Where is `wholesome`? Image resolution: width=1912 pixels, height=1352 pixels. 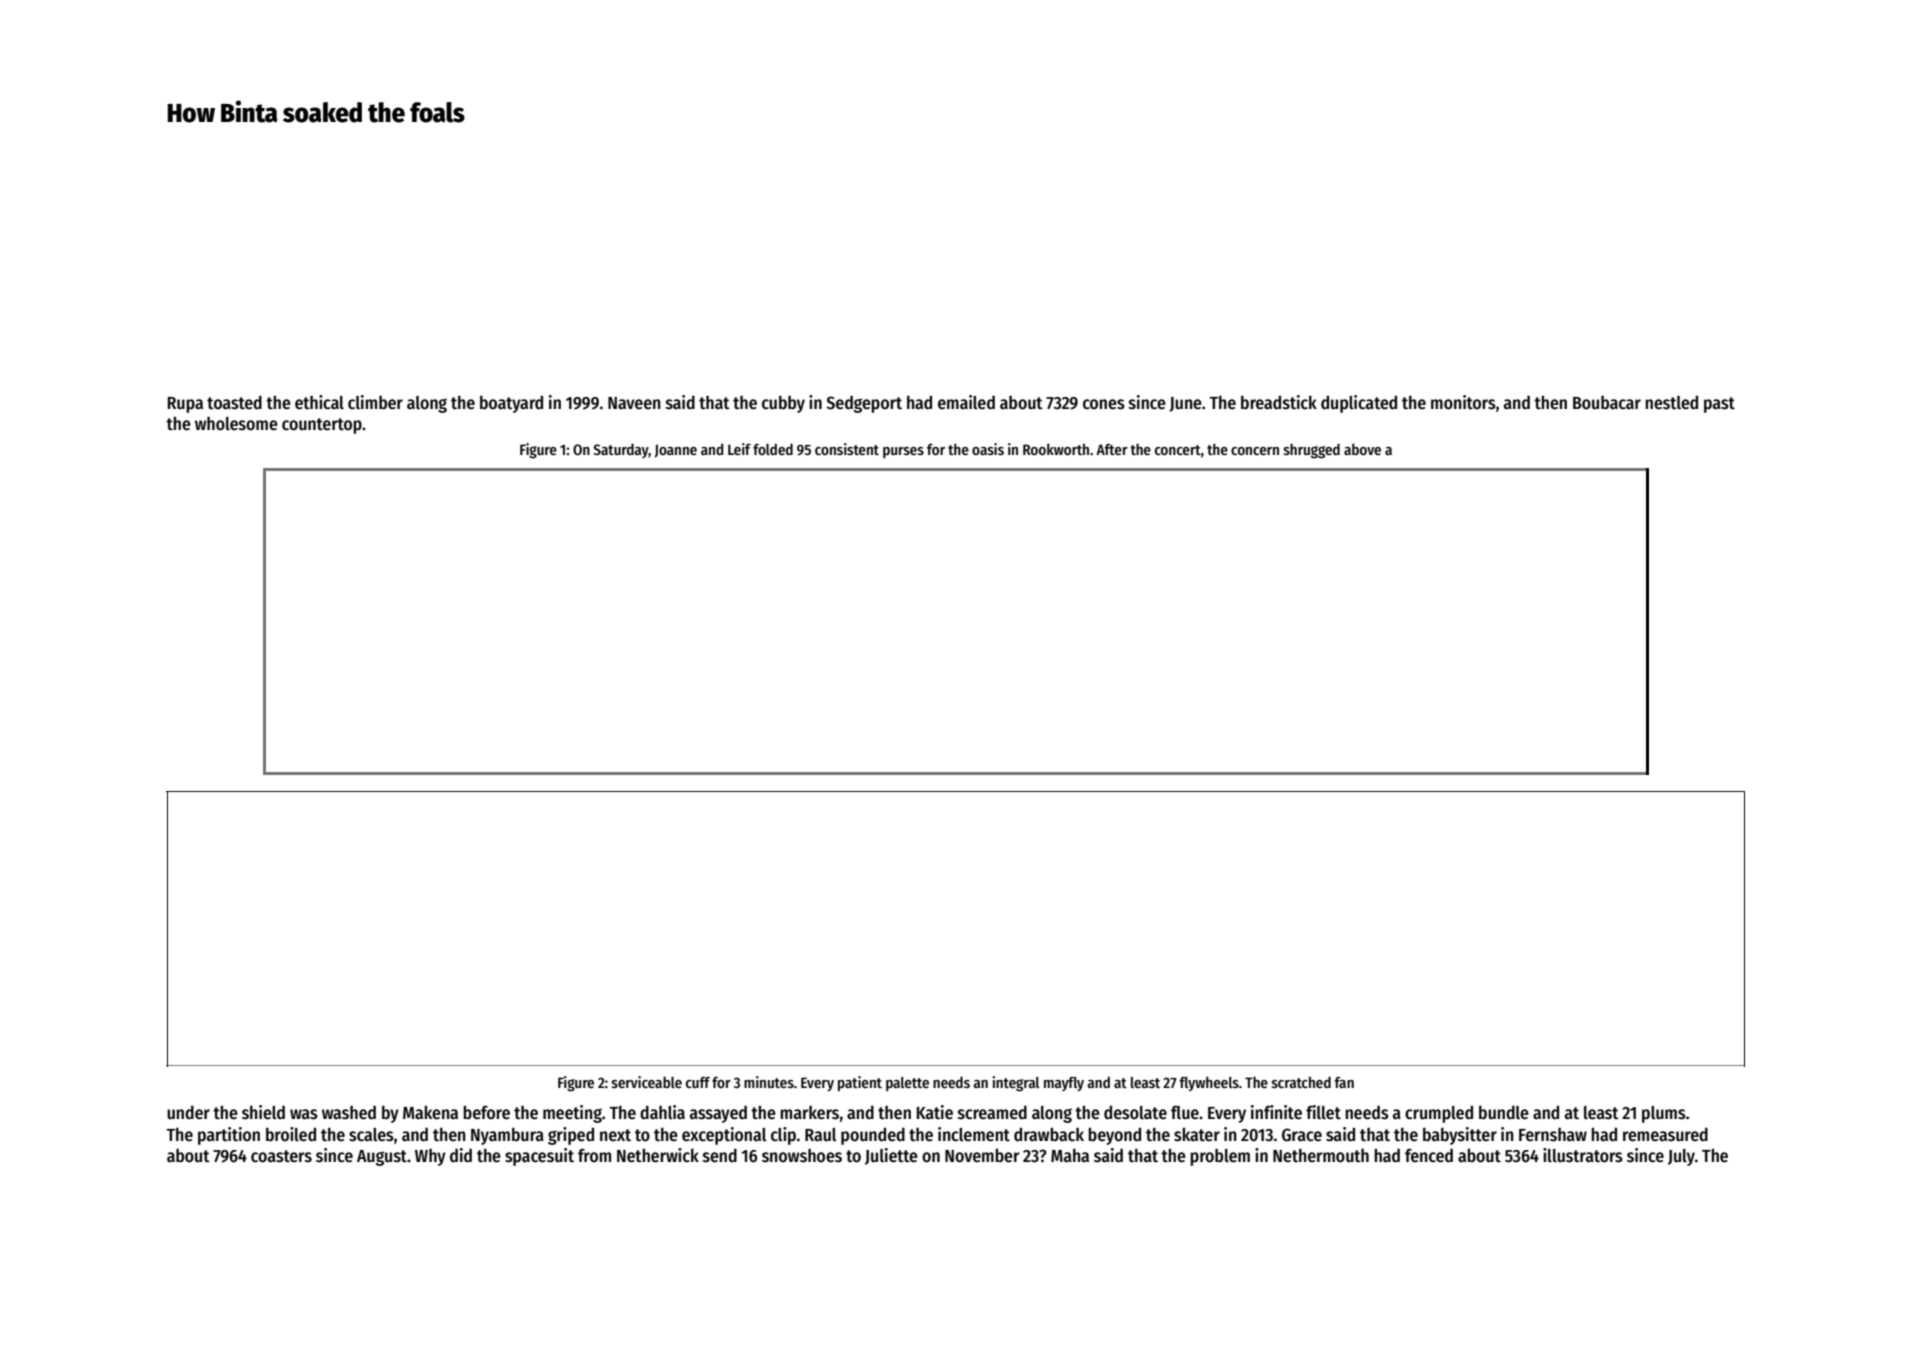 wholesome is located at coordinates (236, 424).
